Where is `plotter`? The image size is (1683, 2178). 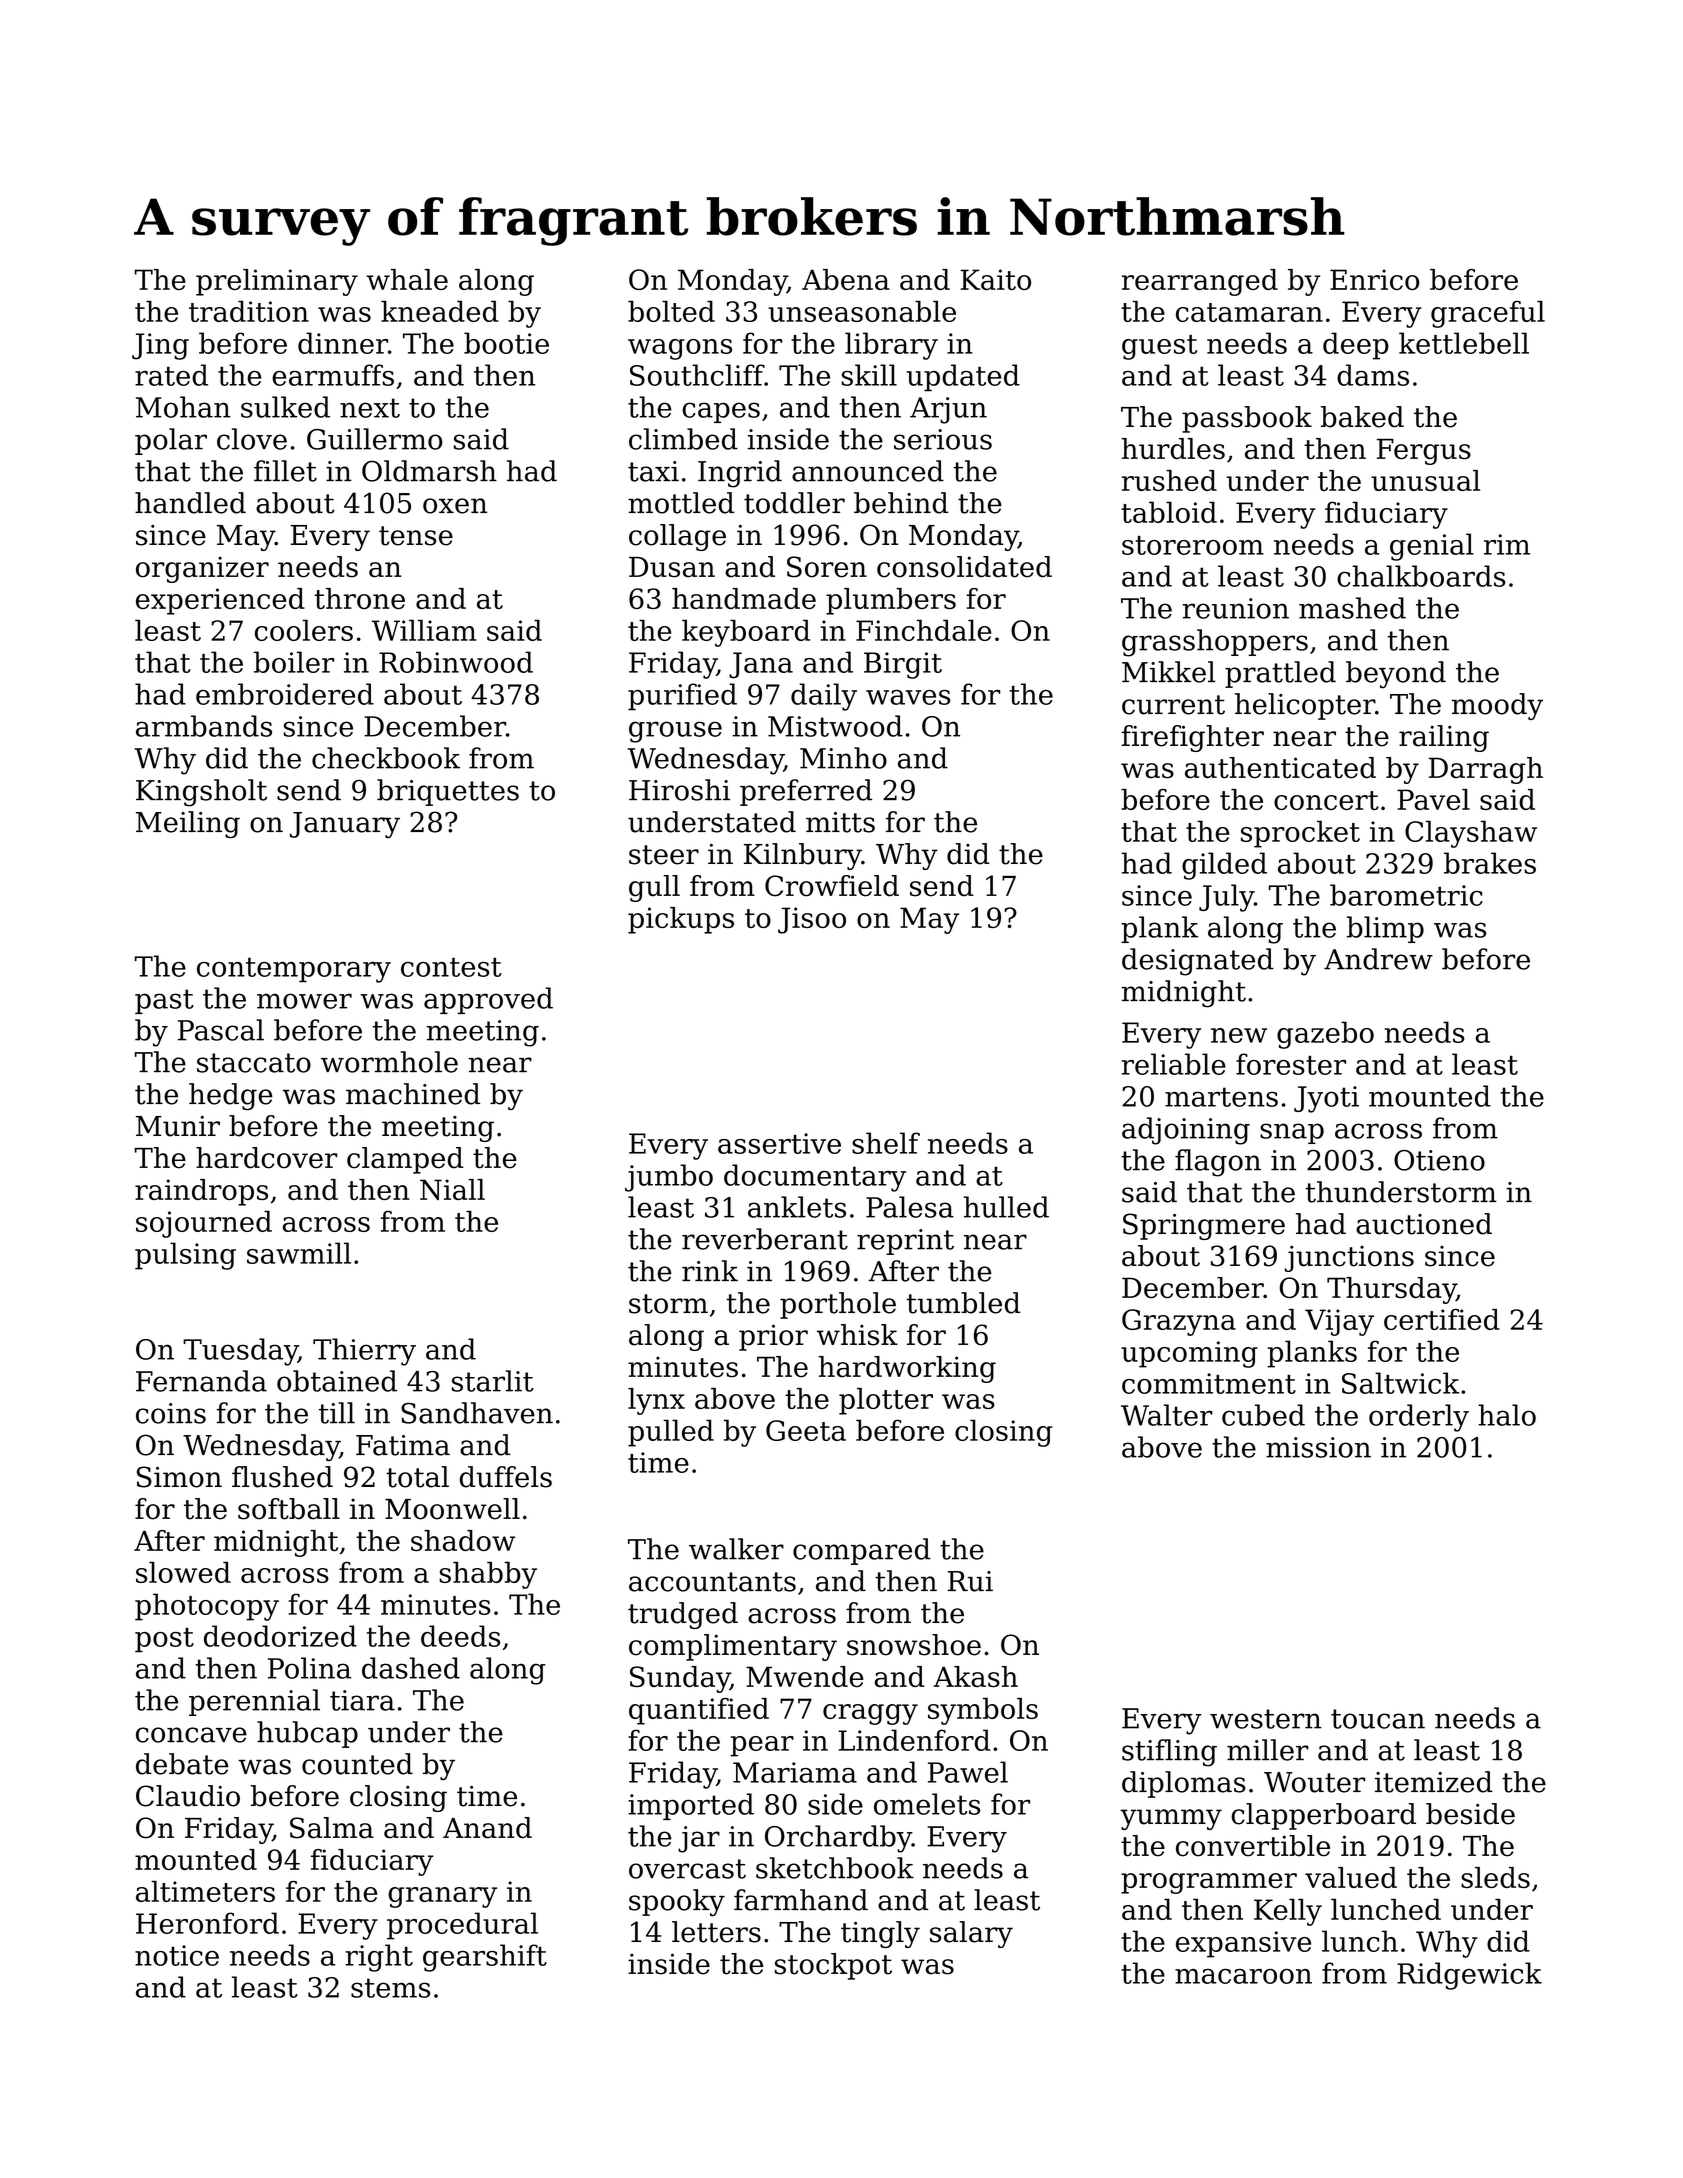
plotter is located at coordinates (886, 1401).
